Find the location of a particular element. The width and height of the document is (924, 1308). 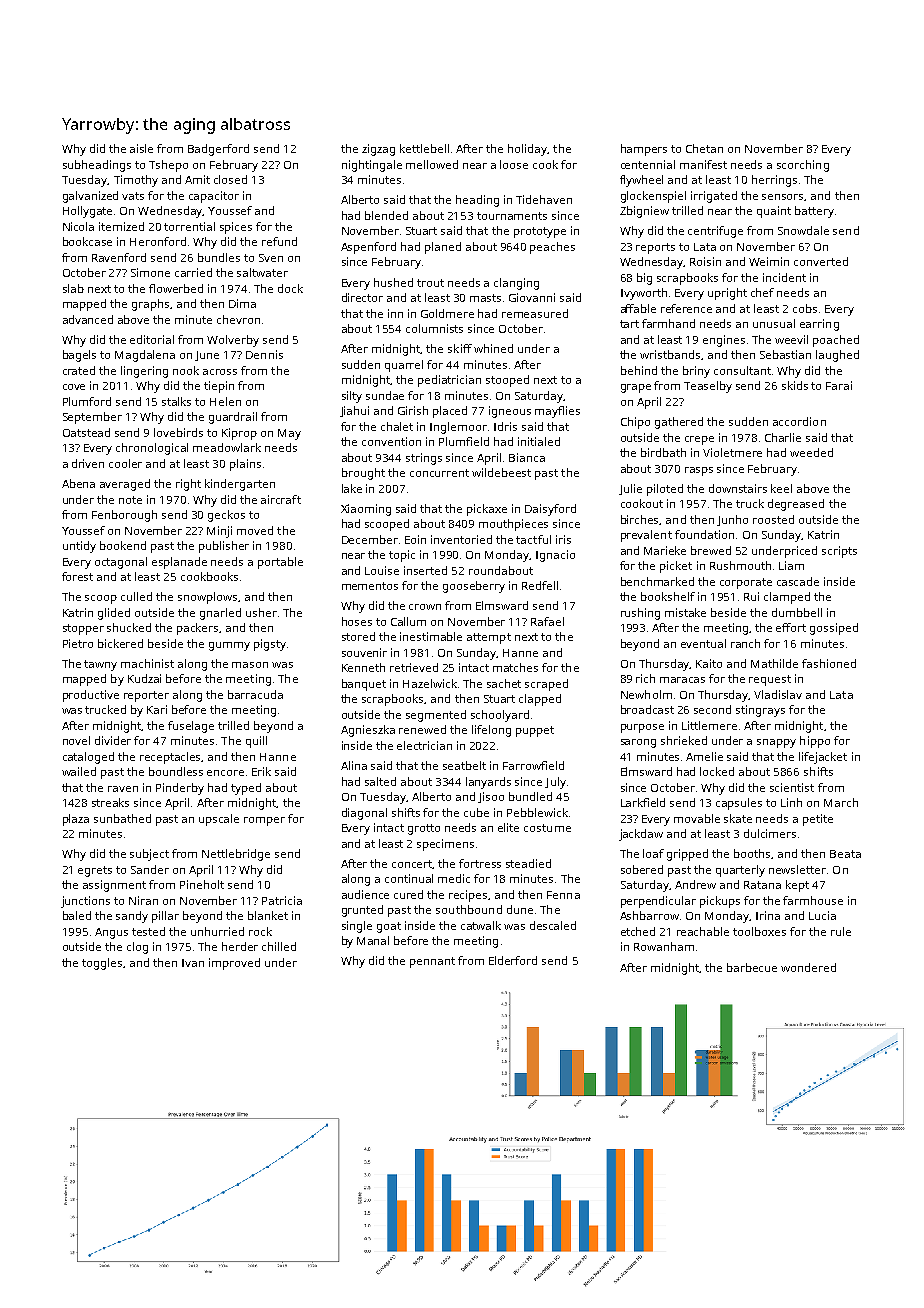

Snowdale is located at coordinates (803, 230).
